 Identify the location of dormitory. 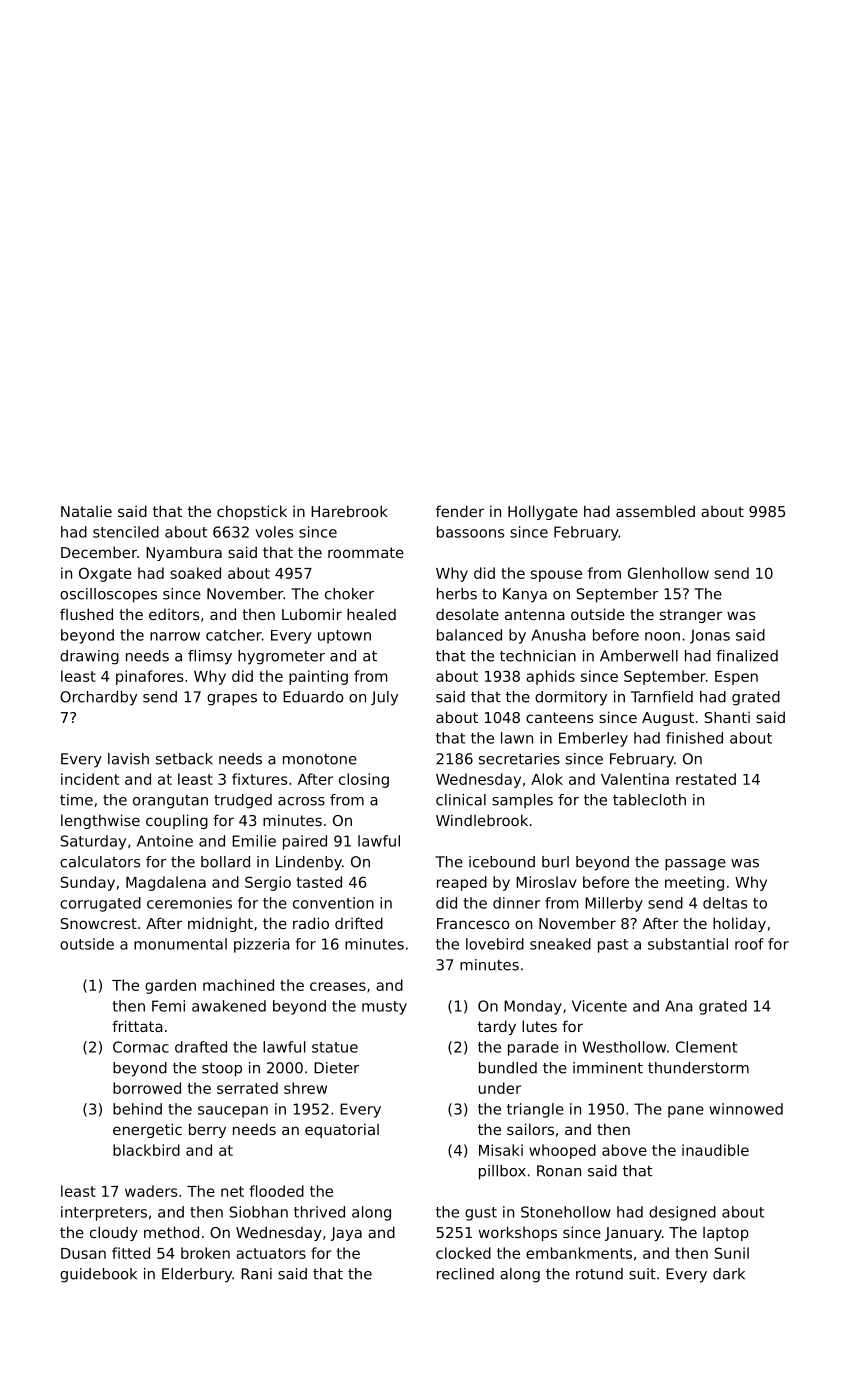
(571, 698).
